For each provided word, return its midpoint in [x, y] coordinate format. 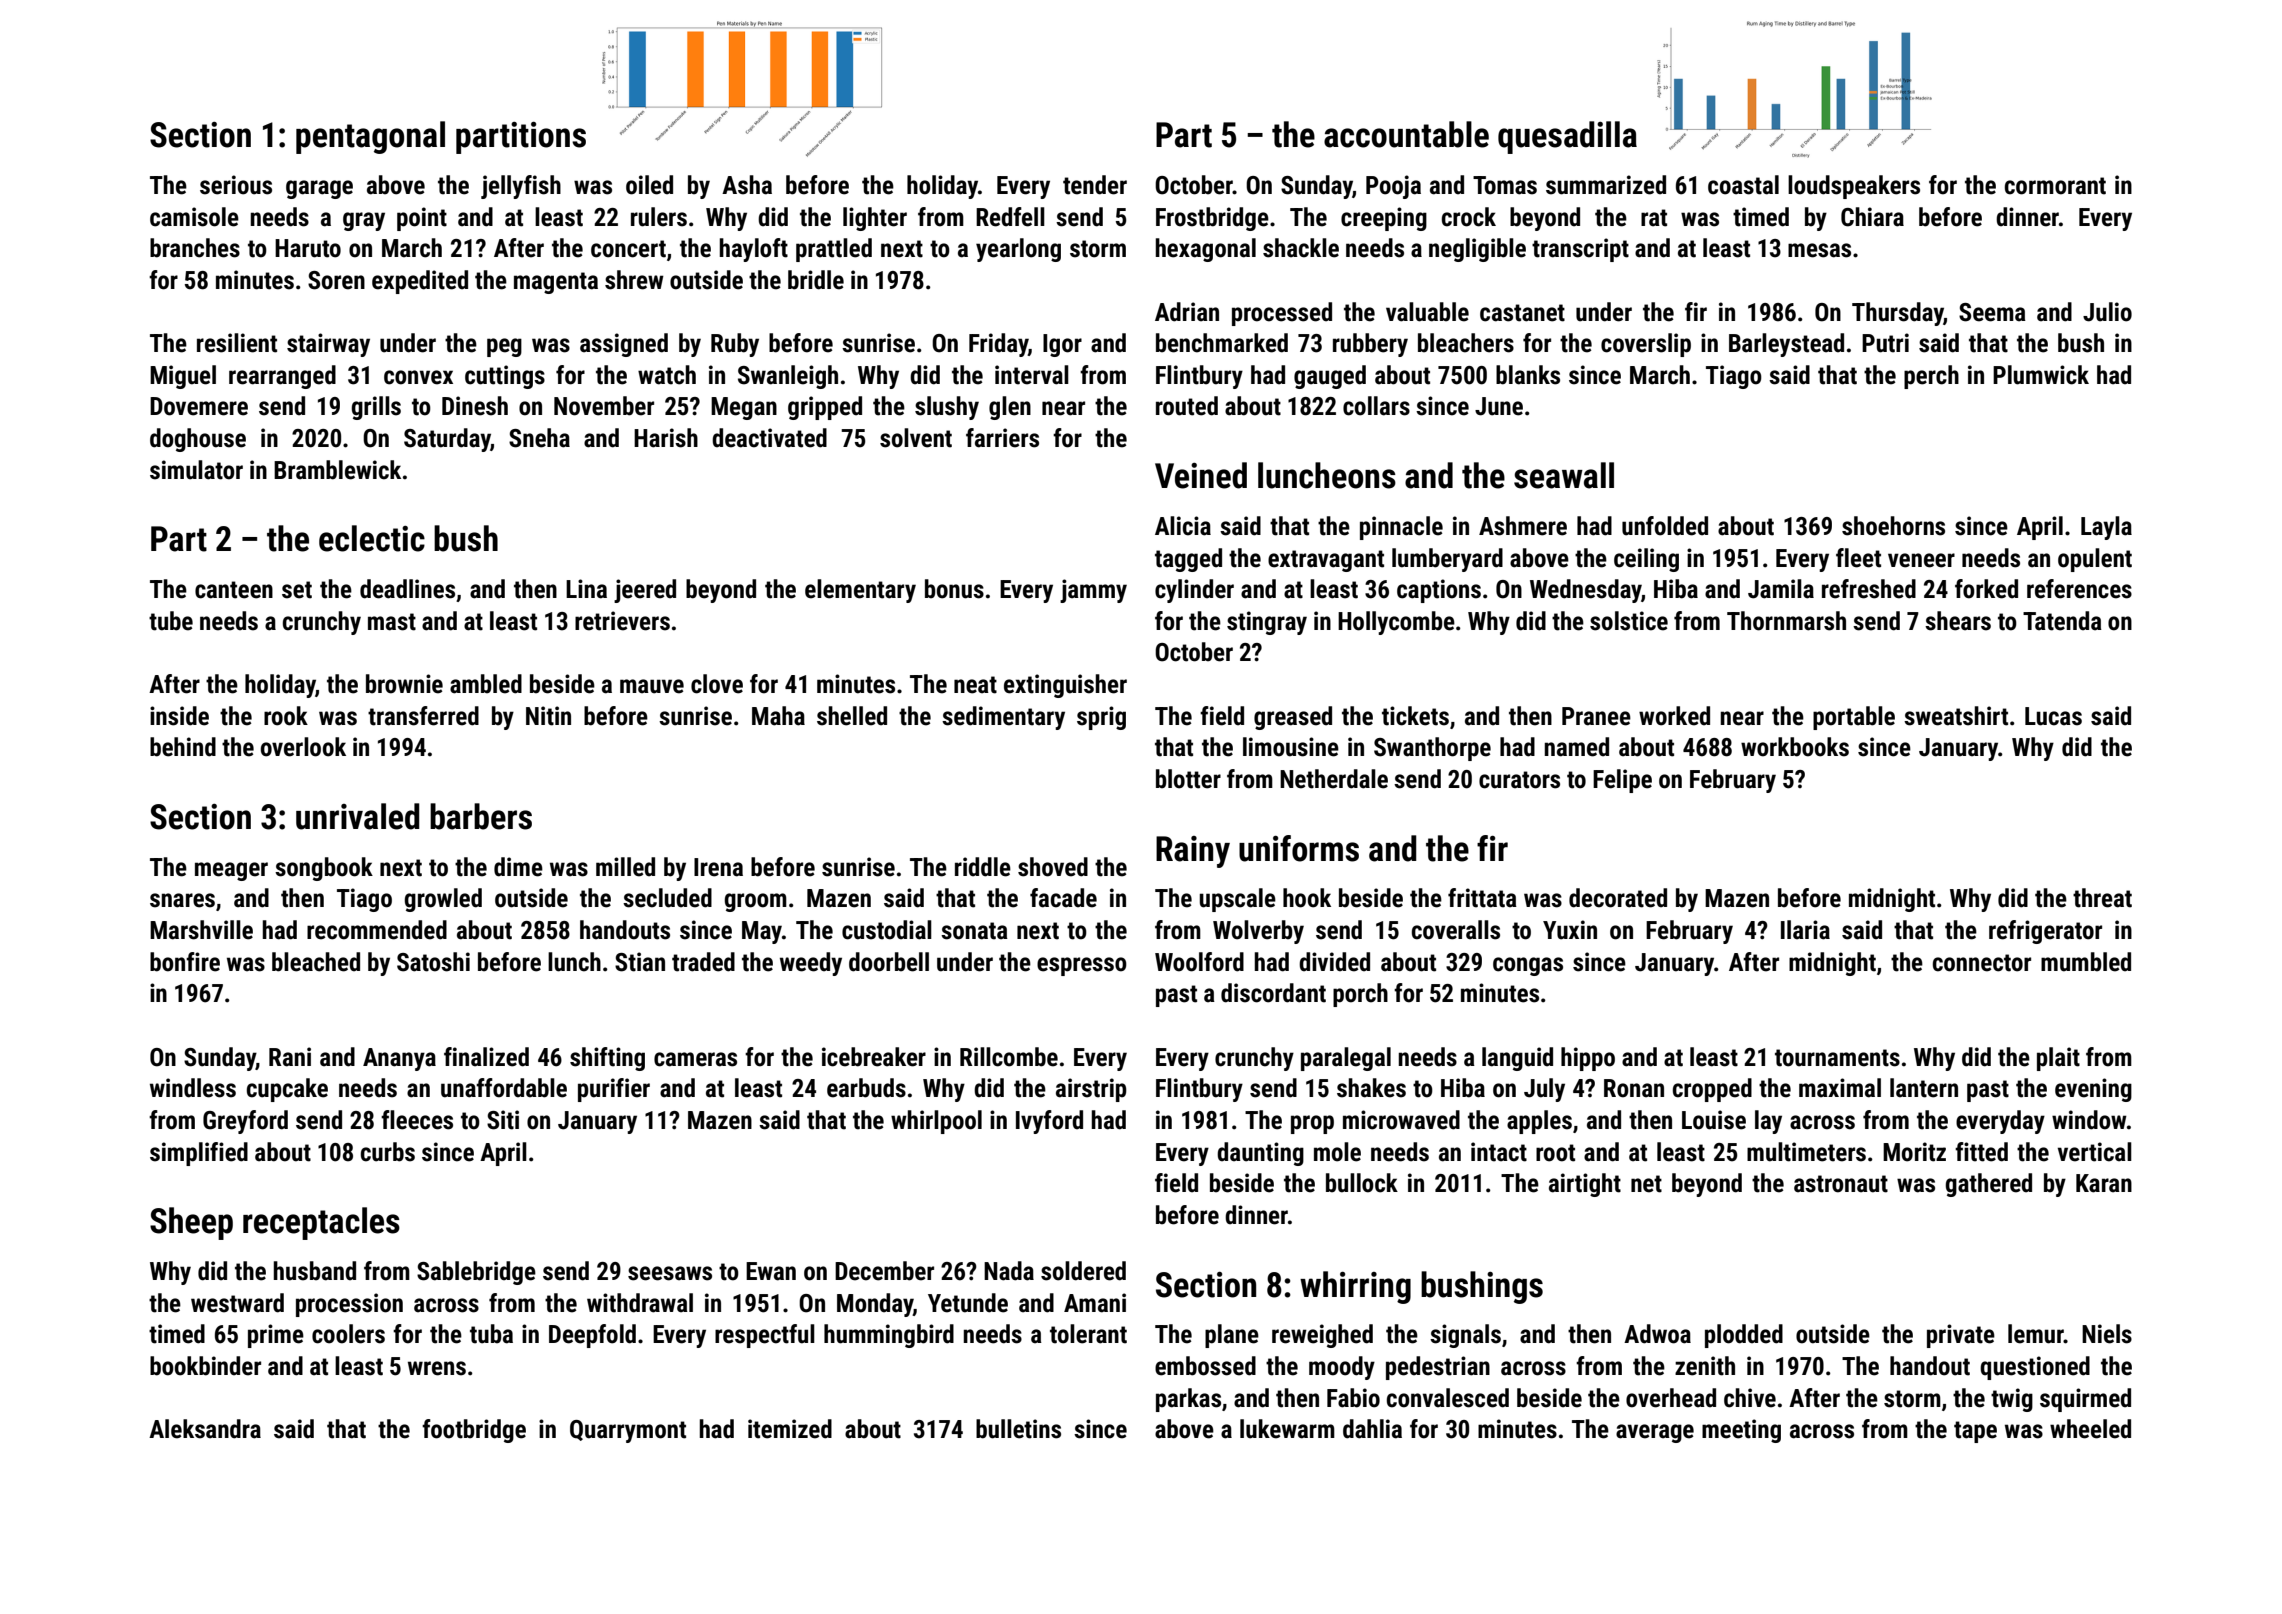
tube [171, 621]
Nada [1009, 1271]
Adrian [1187, 312]
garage [319, 189]
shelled [852, 716]
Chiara [1872, 217]
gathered [1988, 1185]
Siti [503, 1120]
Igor [1062, 345]
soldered [1083, 1271]
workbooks [1795, 747]
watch [667, 375]
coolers [348, 1334]
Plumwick [2041, 375]
